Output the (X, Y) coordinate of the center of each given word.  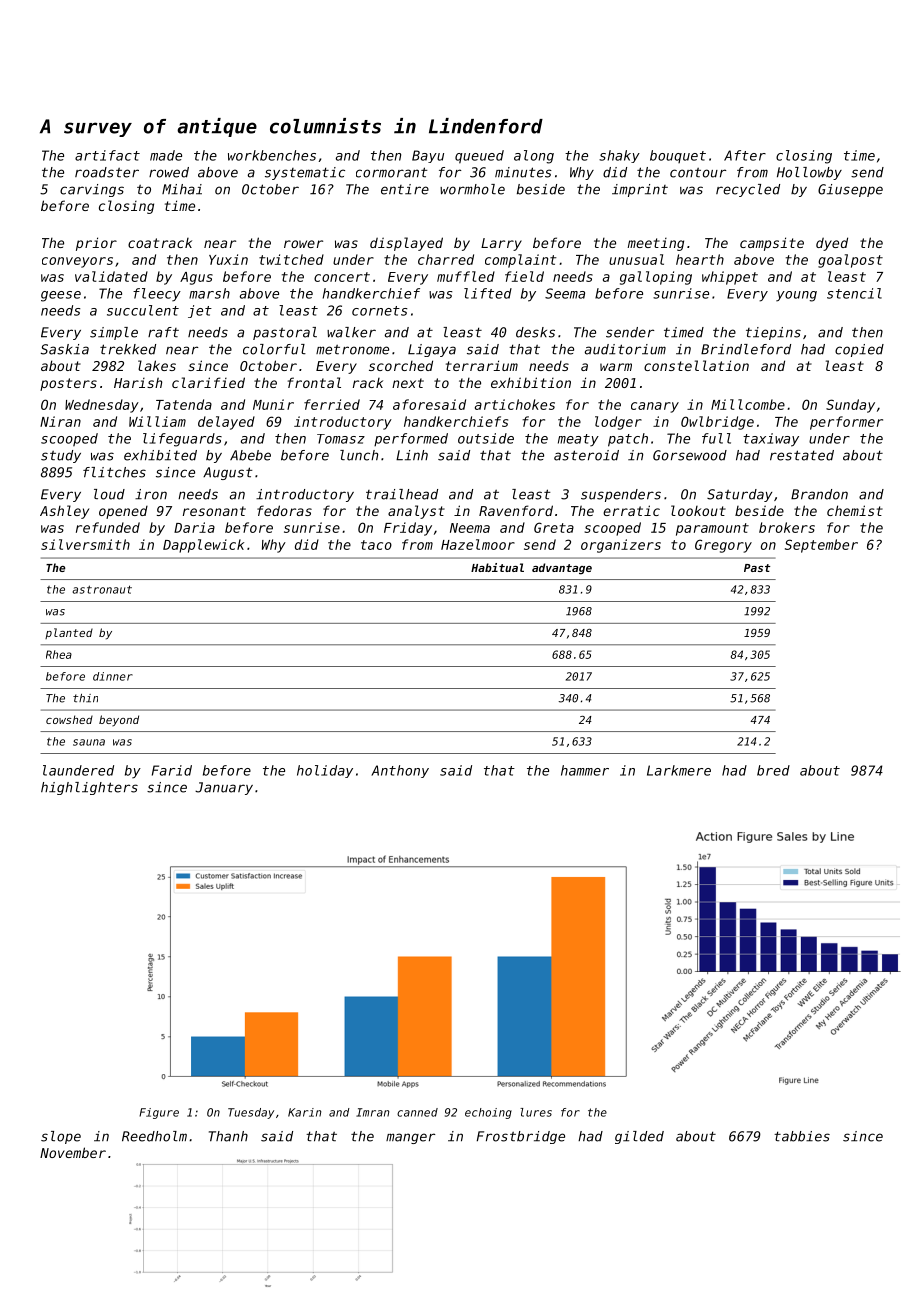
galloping (656, 278)
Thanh (228, 1136)
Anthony (400, 771)
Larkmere (679, 770)
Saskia (65, 349)
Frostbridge (521, 1137)
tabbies (802, 1136)
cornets (379, 311)
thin (85, 698)
